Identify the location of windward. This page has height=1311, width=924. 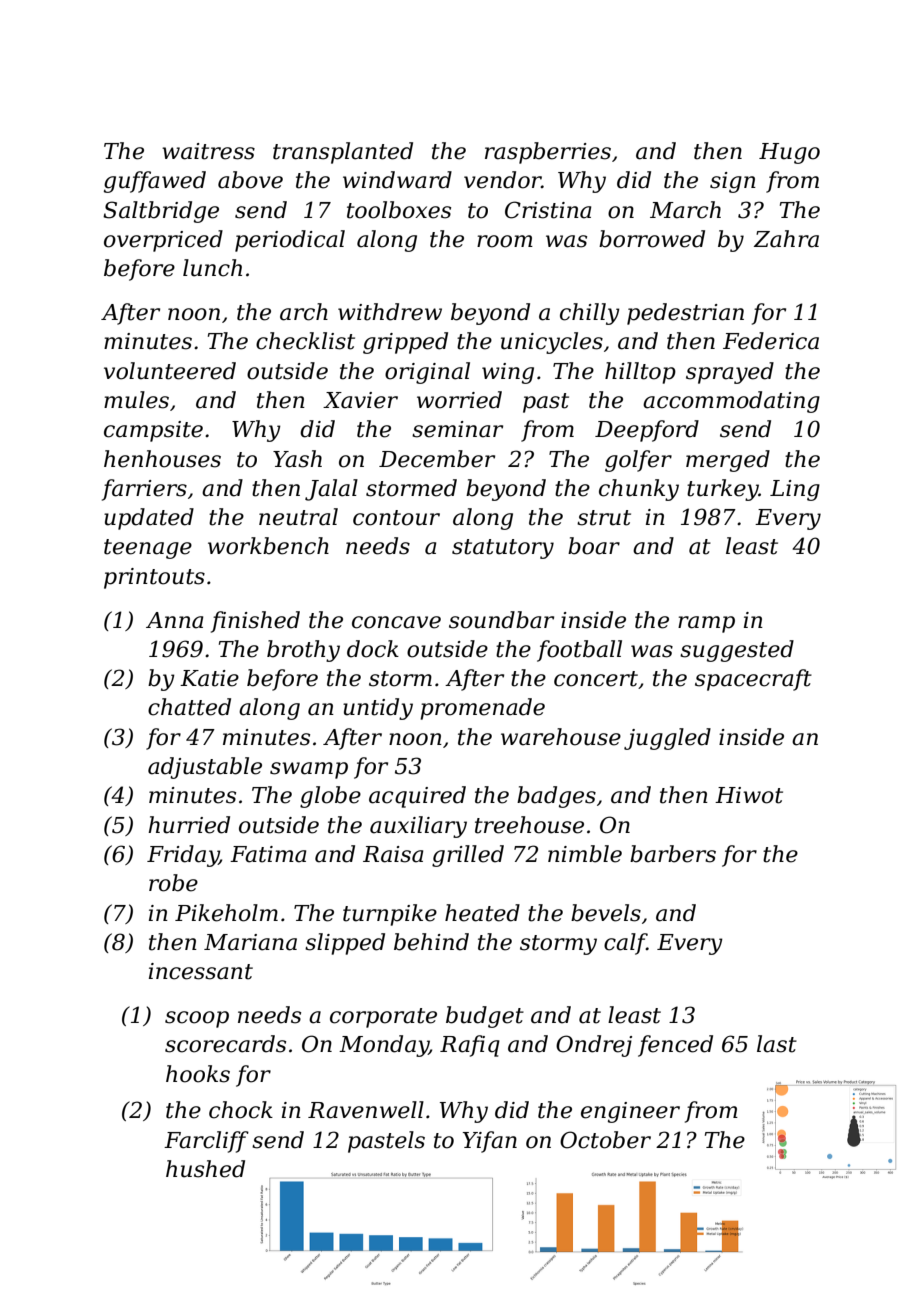
(397, 180).
